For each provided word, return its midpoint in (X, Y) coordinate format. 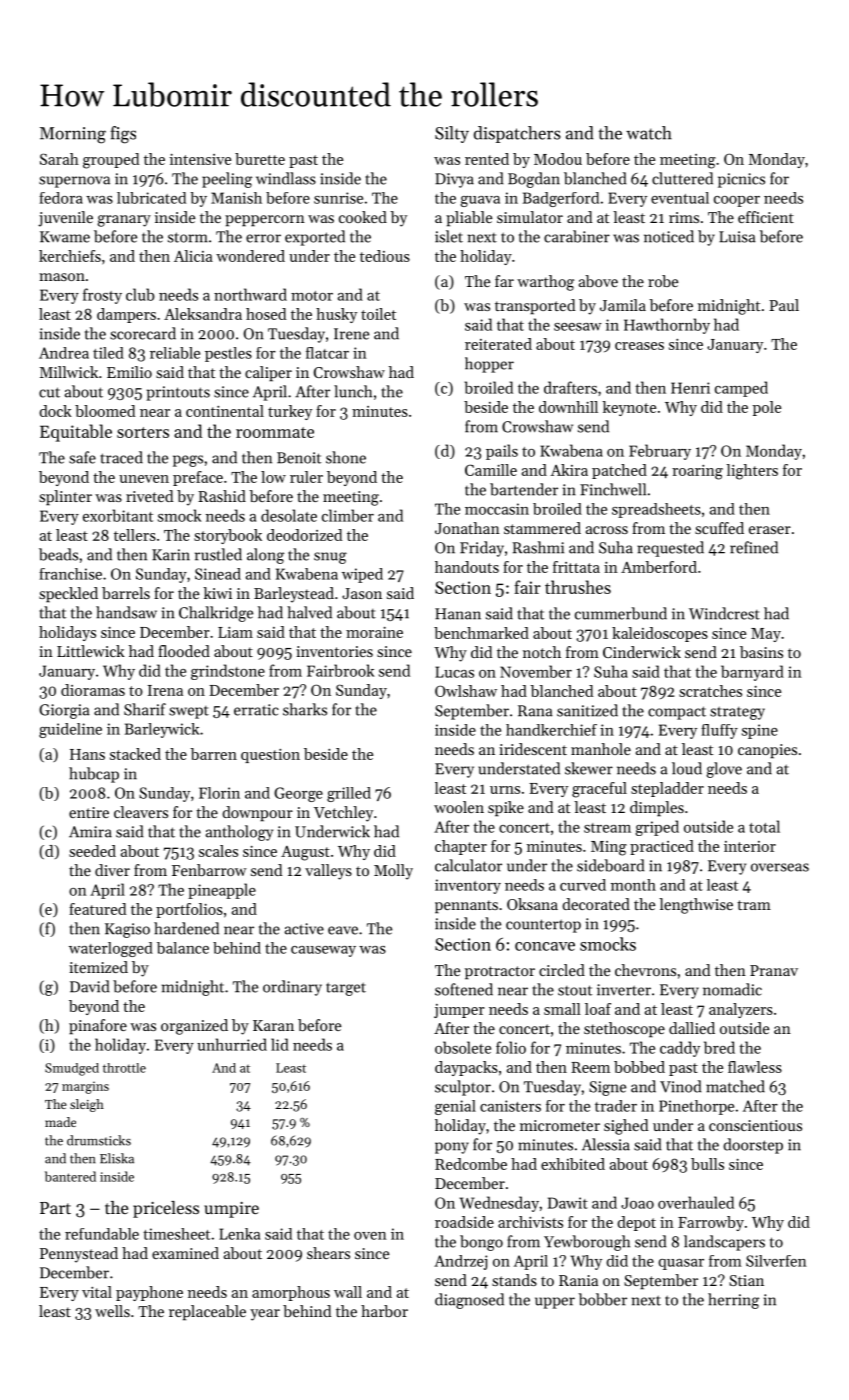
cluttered (682, 178)
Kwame (65, 237)
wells (112, 1311)
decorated (596, 904)
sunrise (338, 198)
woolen (459, 807)
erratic (256, 710)
